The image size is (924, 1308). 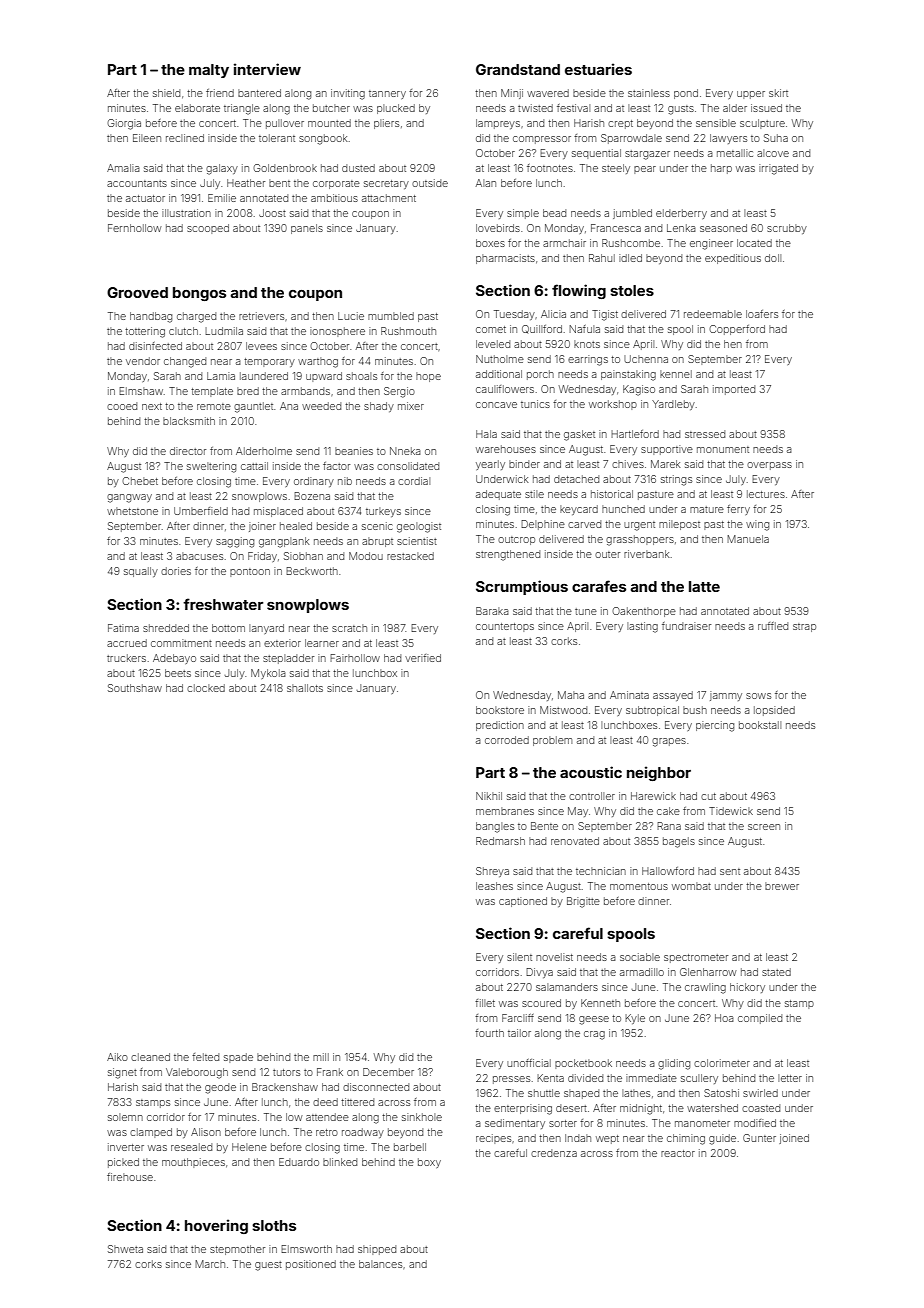 I want to click on technician, so click(x=601, y=871).
